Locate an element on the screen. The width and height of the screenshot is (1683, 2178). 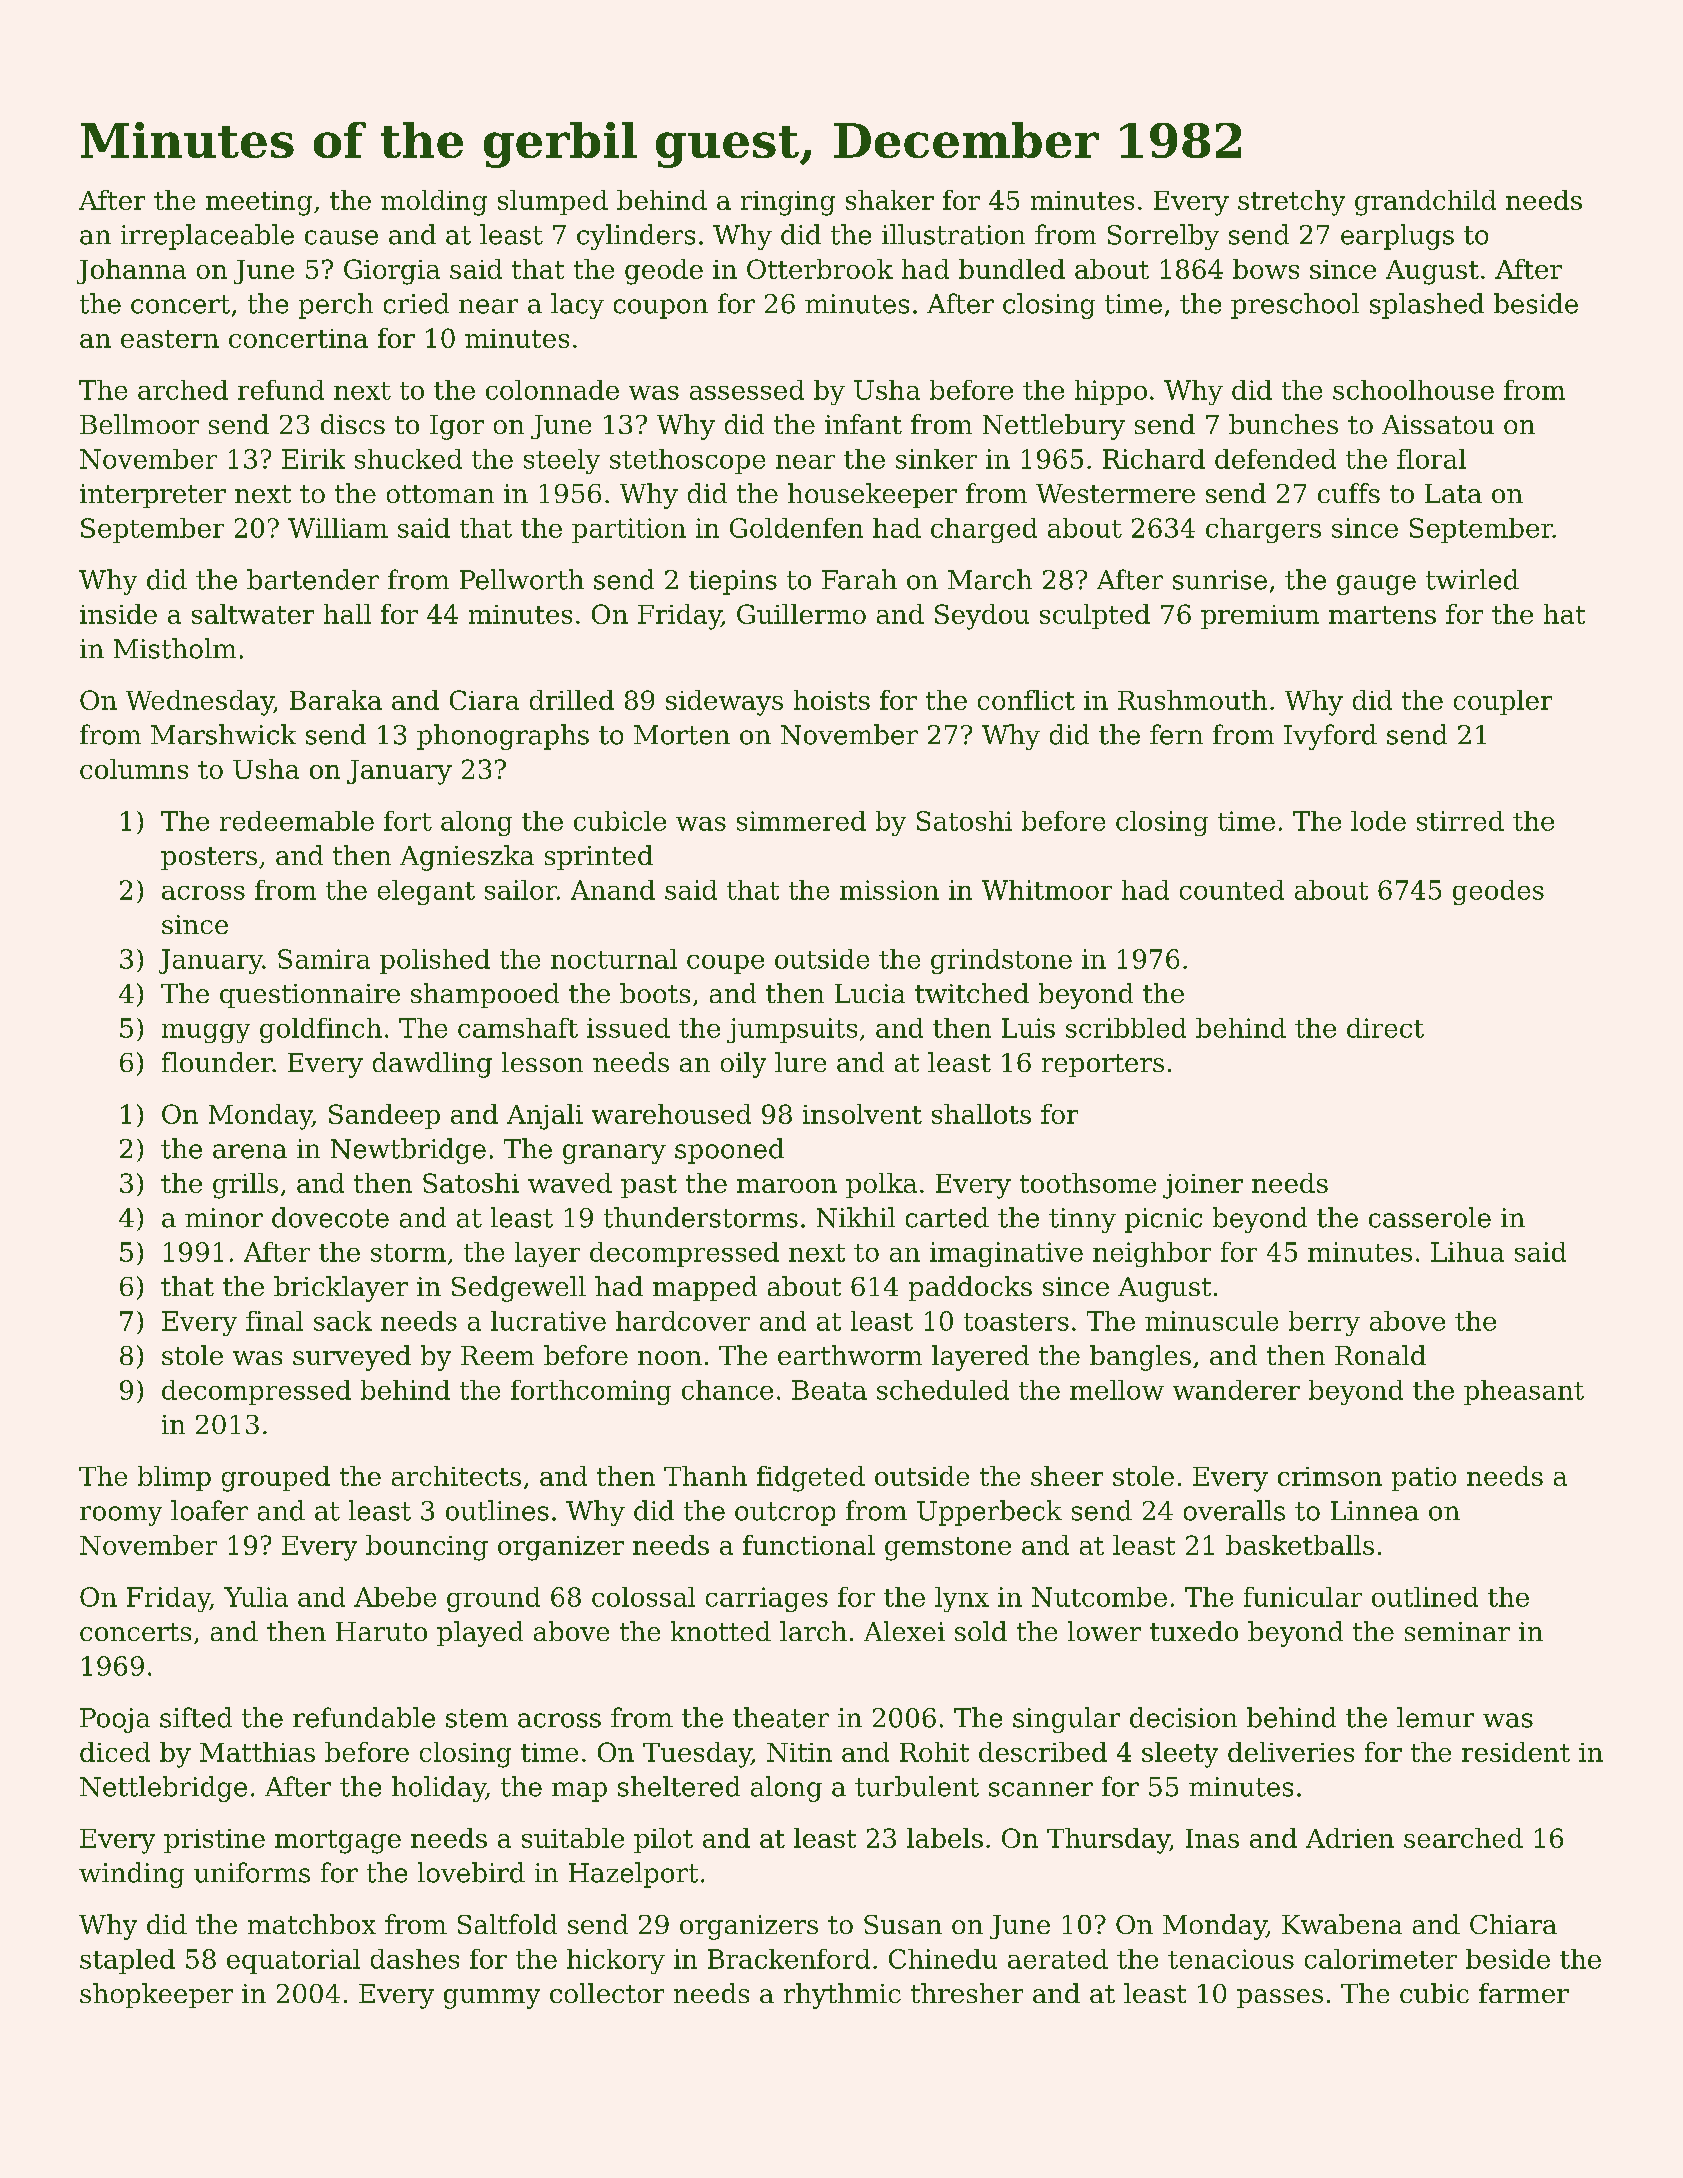
Eirik is located at coordinates (313, 459).
